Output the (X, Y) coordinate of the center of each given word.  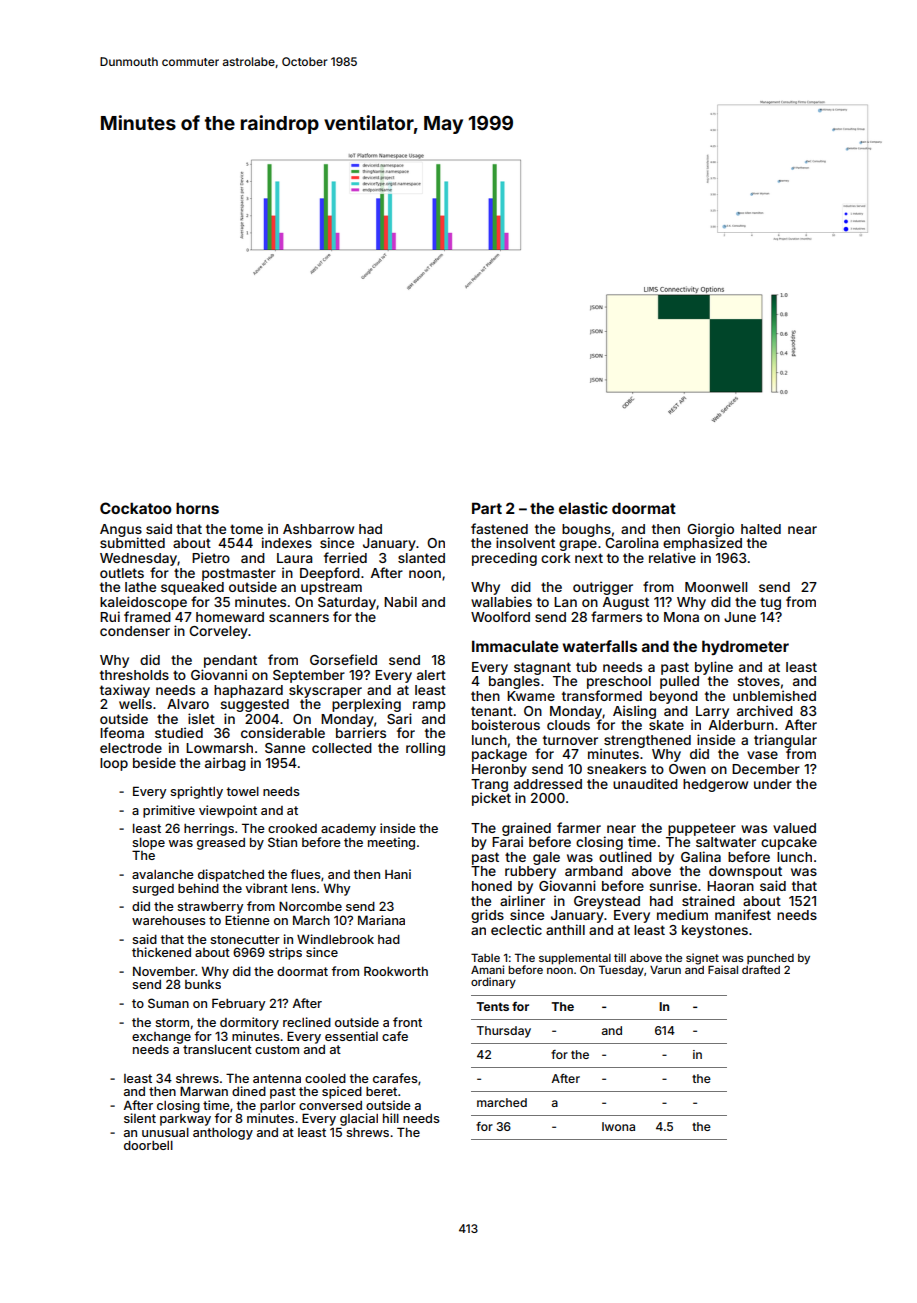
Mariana (381, 920)
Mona (681, 617)
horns (197, 508)
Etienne (247, 920)
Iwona (618, 1126)
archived (765, 710)
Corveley (218, 632)
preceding (504, 559)
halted (761, 529)
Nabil (400, 601)
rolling (425, 749)
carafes (395, 1078)
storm (172, 1022)
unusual (165, 1132)
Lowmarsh (219, 748)
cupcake (789, 843)
